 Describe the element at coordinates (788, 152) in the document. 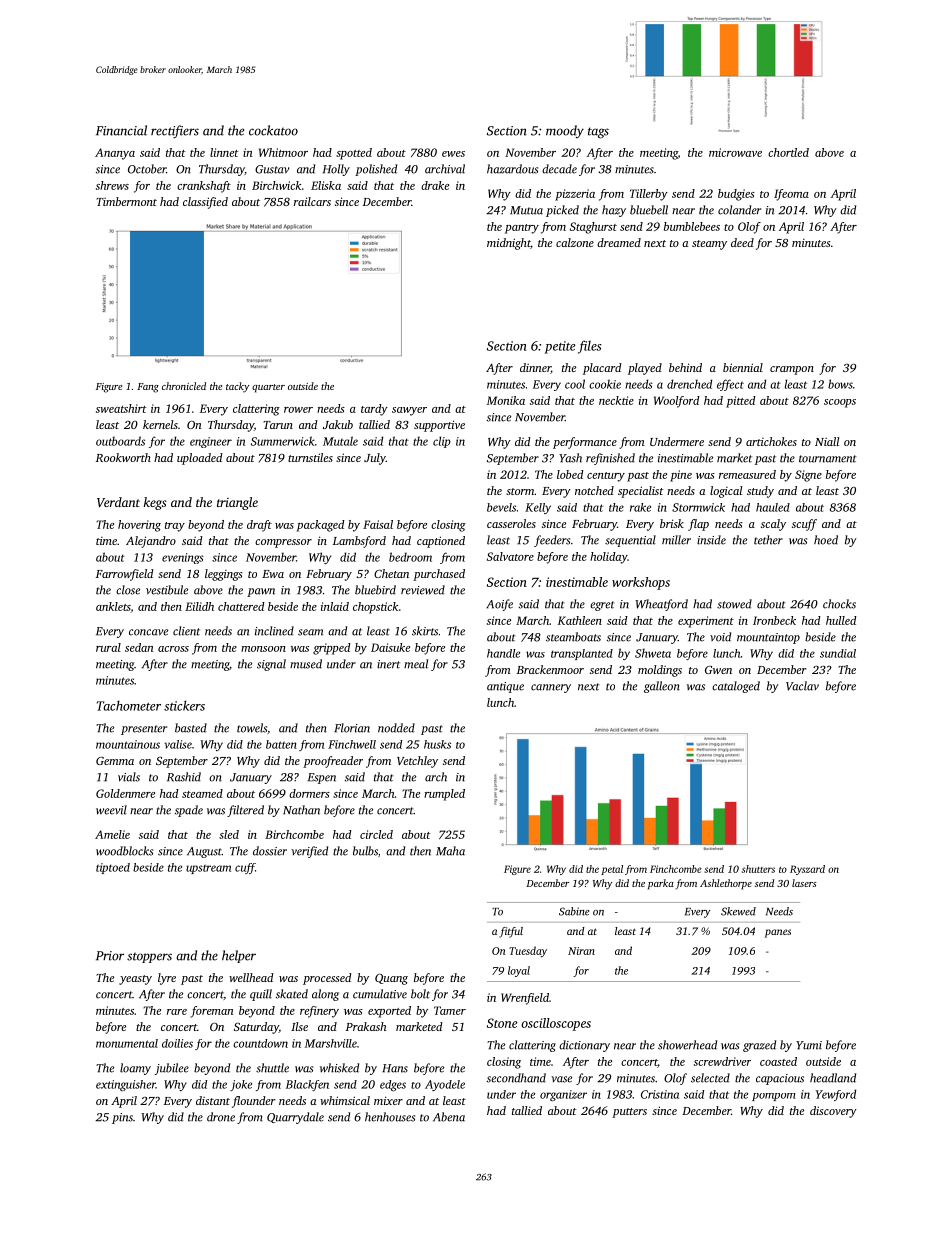

I see `chortled` at that location.
